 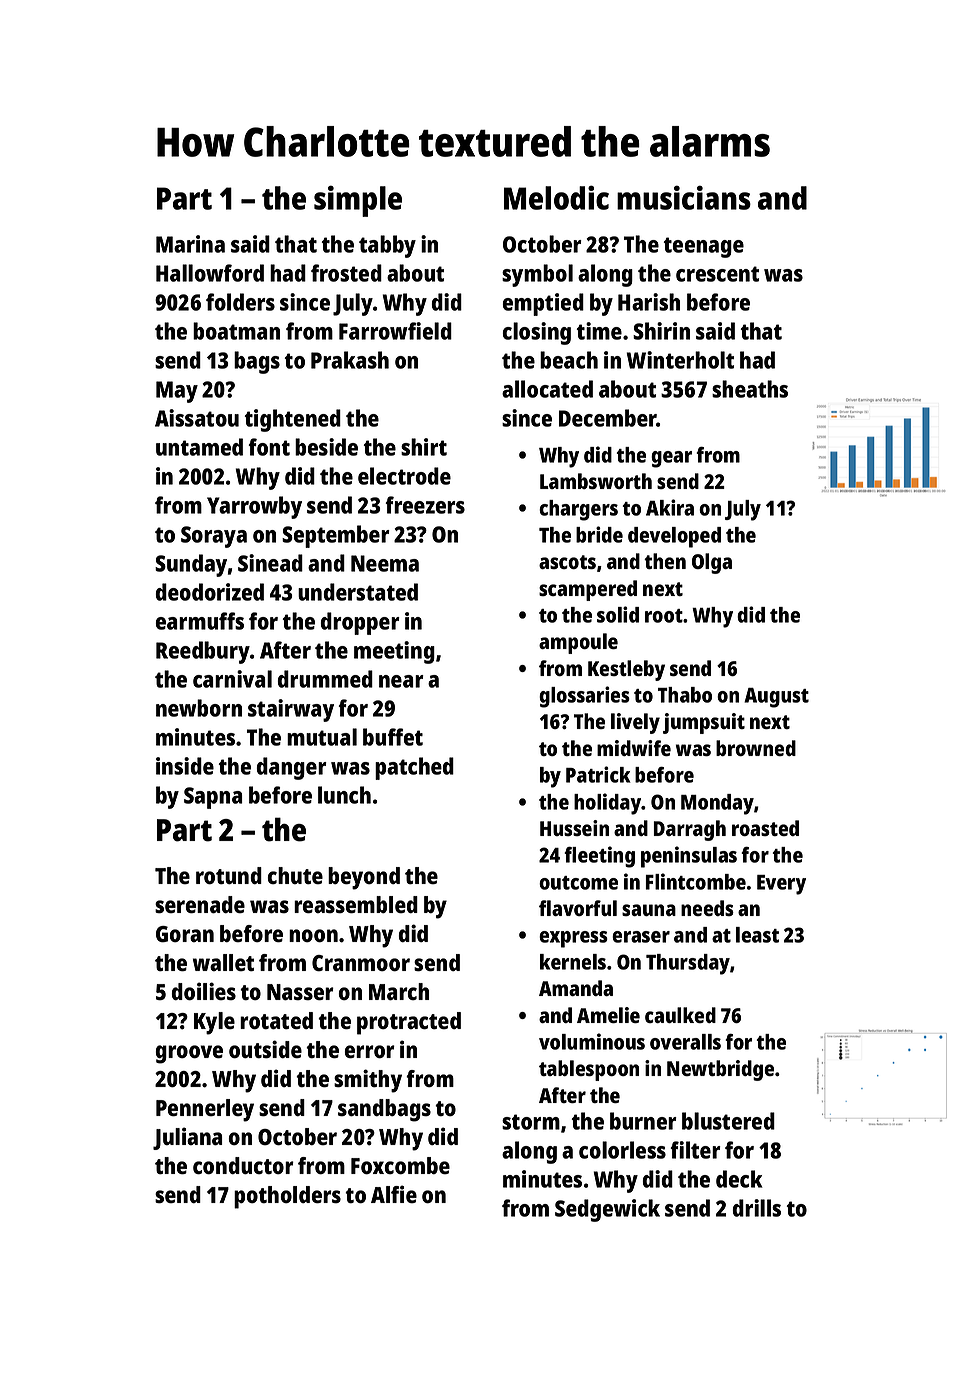 I want to click on Pennerley, so click(x=205, y=1110).
